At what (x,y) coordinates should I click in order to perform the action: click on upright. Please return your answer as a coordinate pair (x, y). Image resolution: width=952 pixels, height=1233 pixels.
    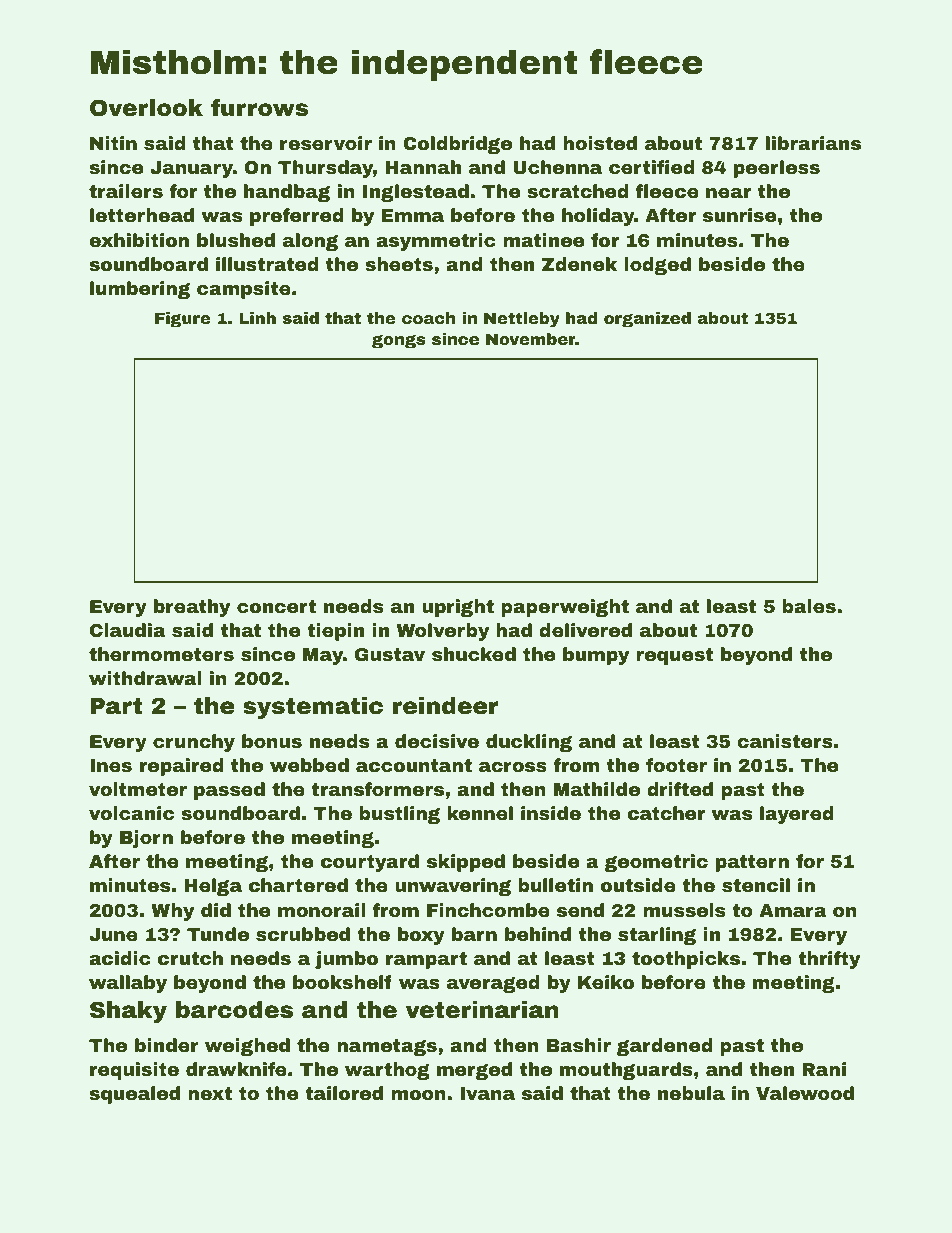
    Looking at the image, I should click on (458, 608).
